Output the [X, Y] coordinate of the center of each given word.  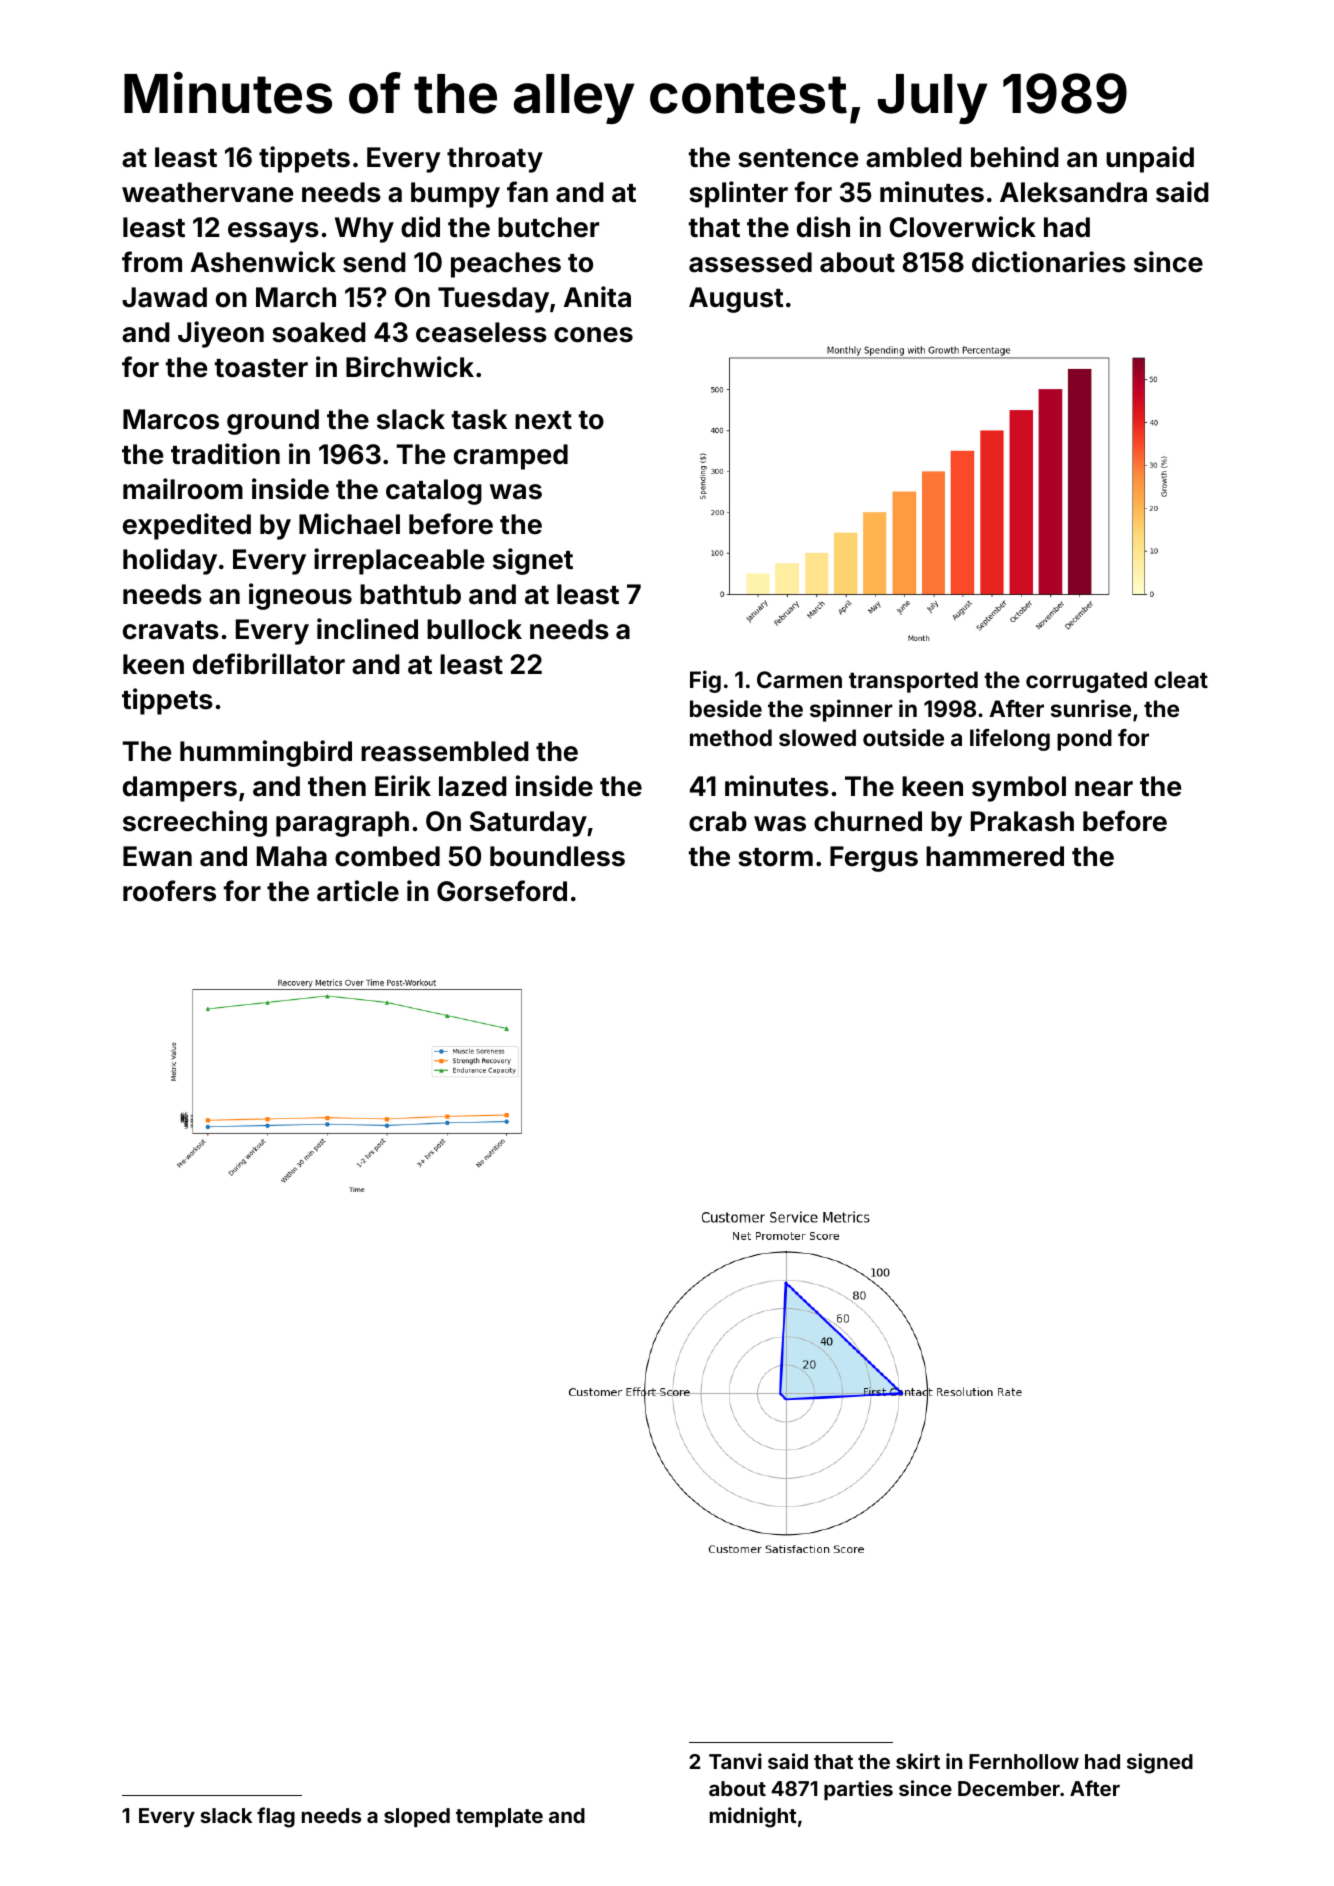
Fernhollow [1024, 1761]
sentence [798, 158]
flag [276, 1817]
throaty [495, 160]
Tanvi [735, 1761]
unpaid [1150, 159]
